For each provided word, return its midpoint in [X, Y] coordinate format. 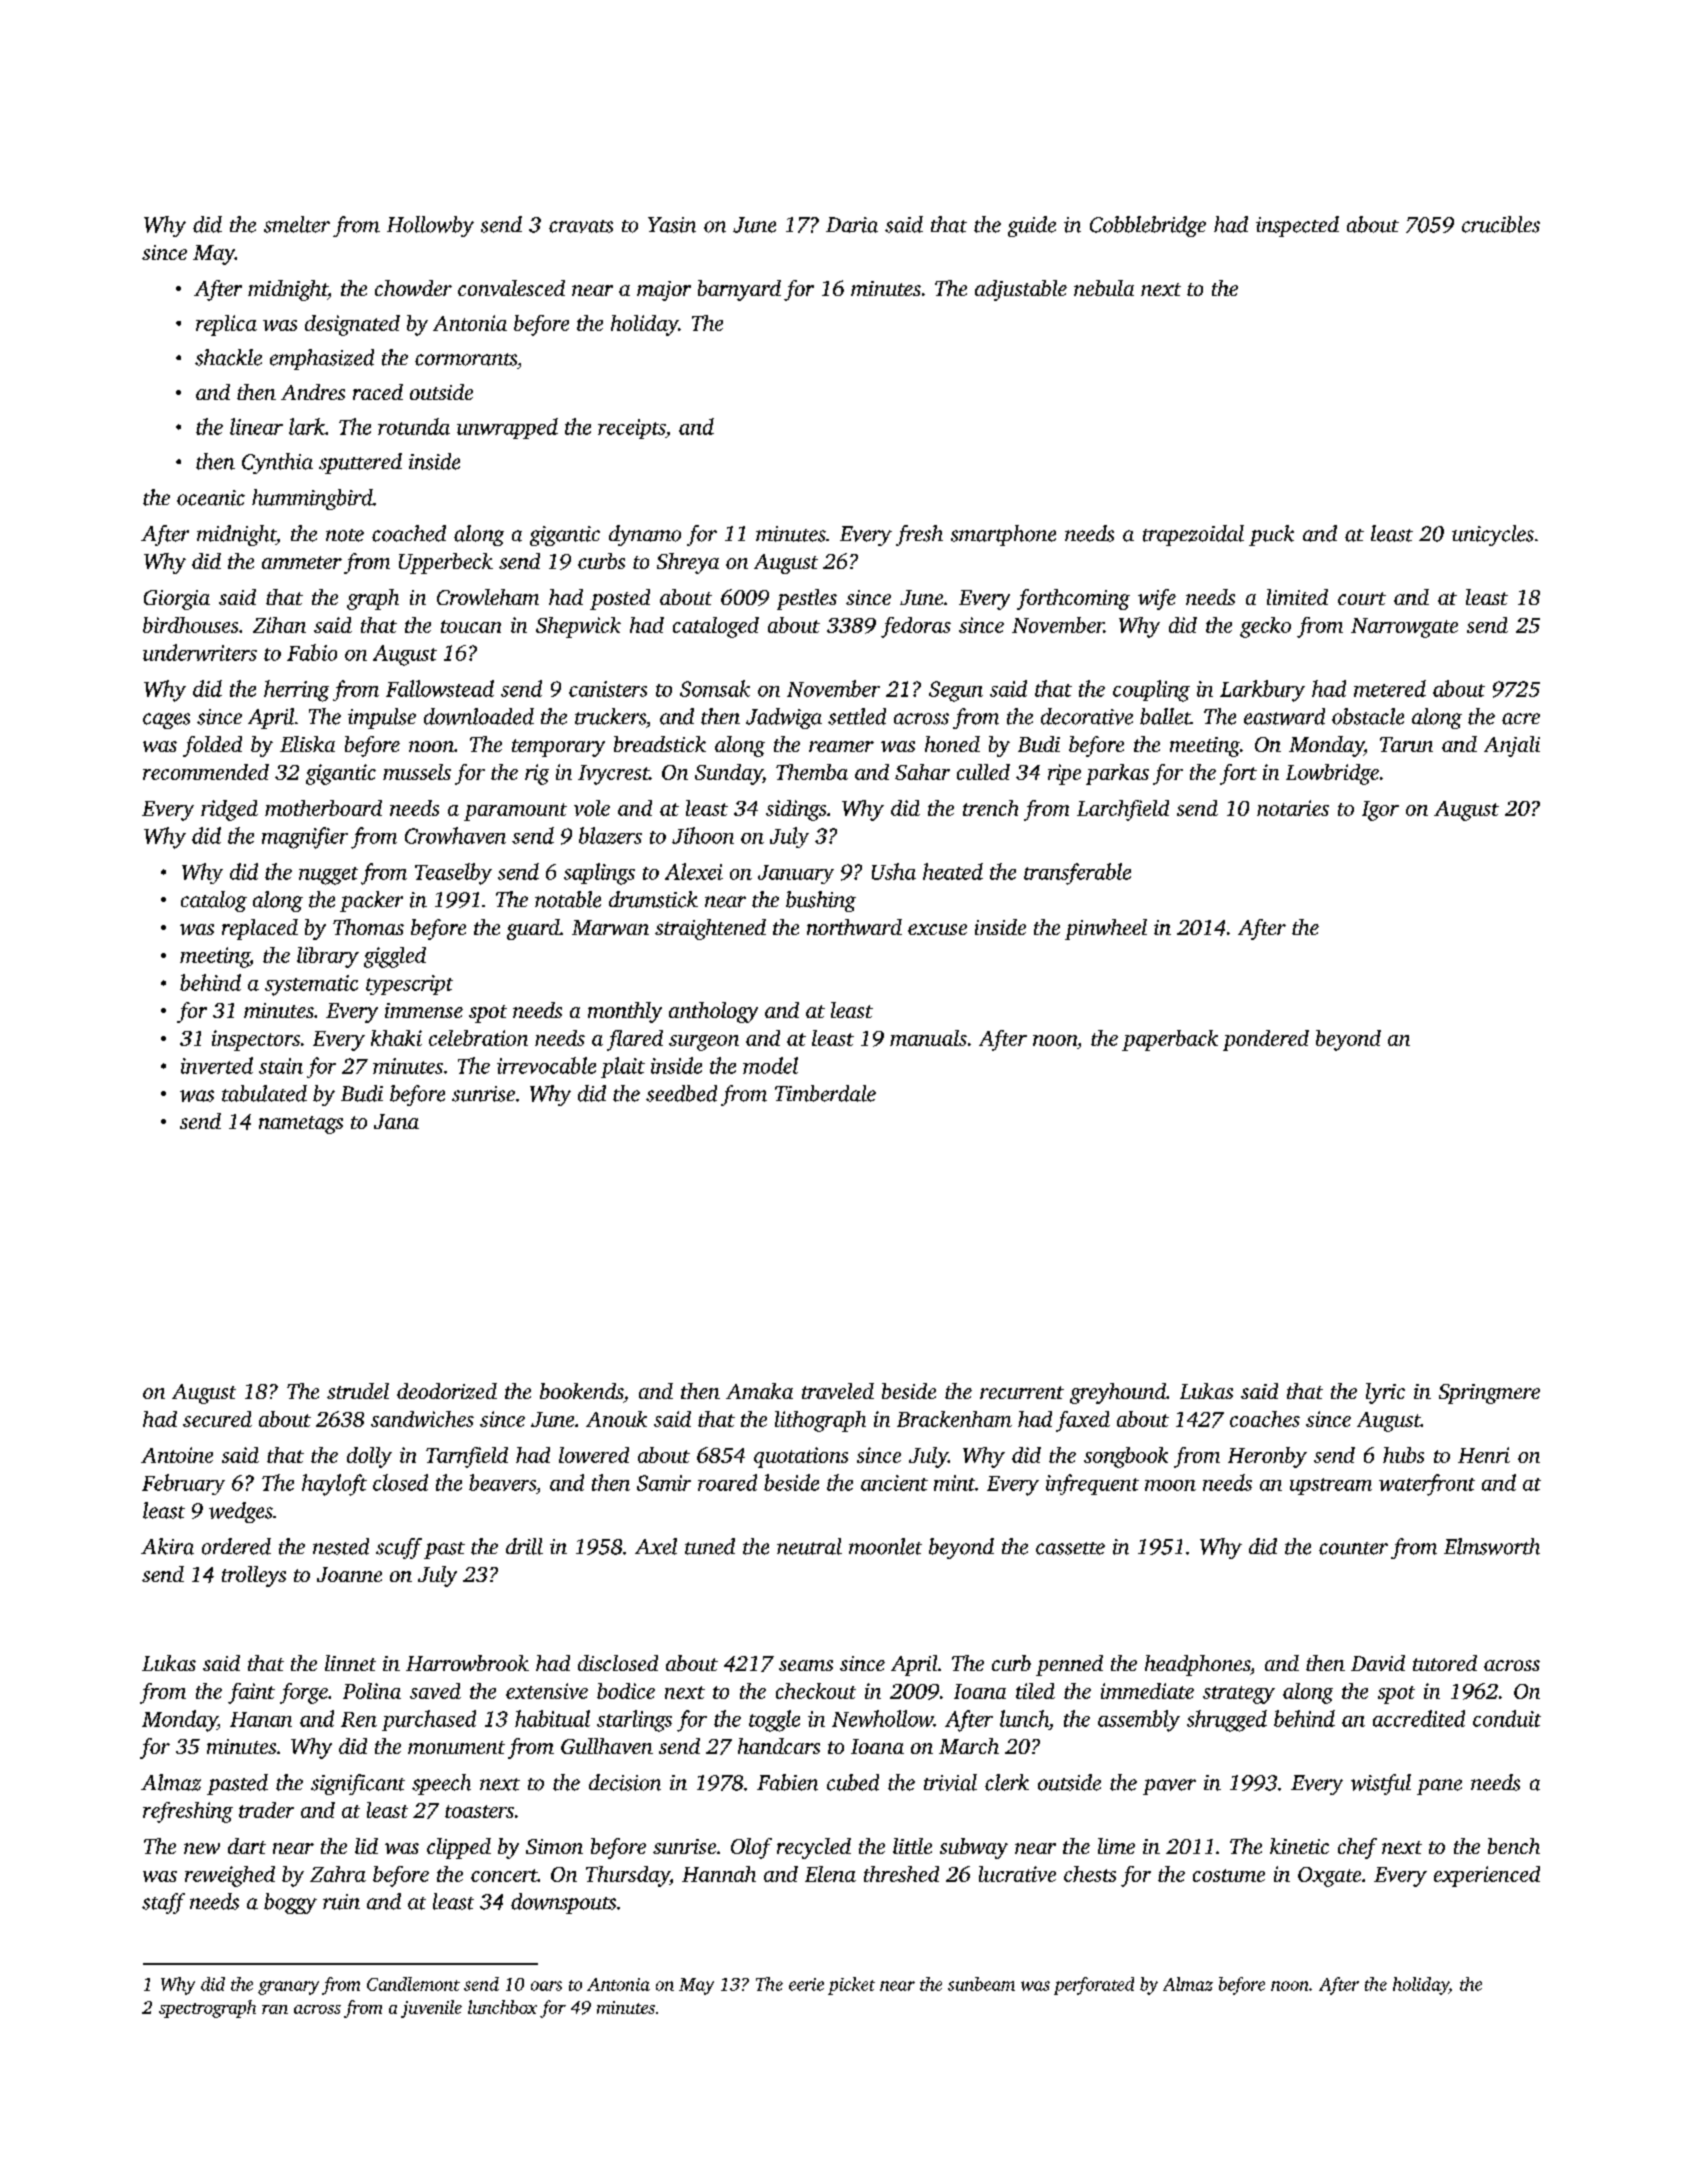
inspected [1297, 226]
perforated [1094, 1986]
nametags [301, 1125]
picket [851, 1986]
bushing [821, 901]
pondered [1266, 1040]
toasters [479, 1811]
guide [1032, 226]
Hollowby [430, 226]
